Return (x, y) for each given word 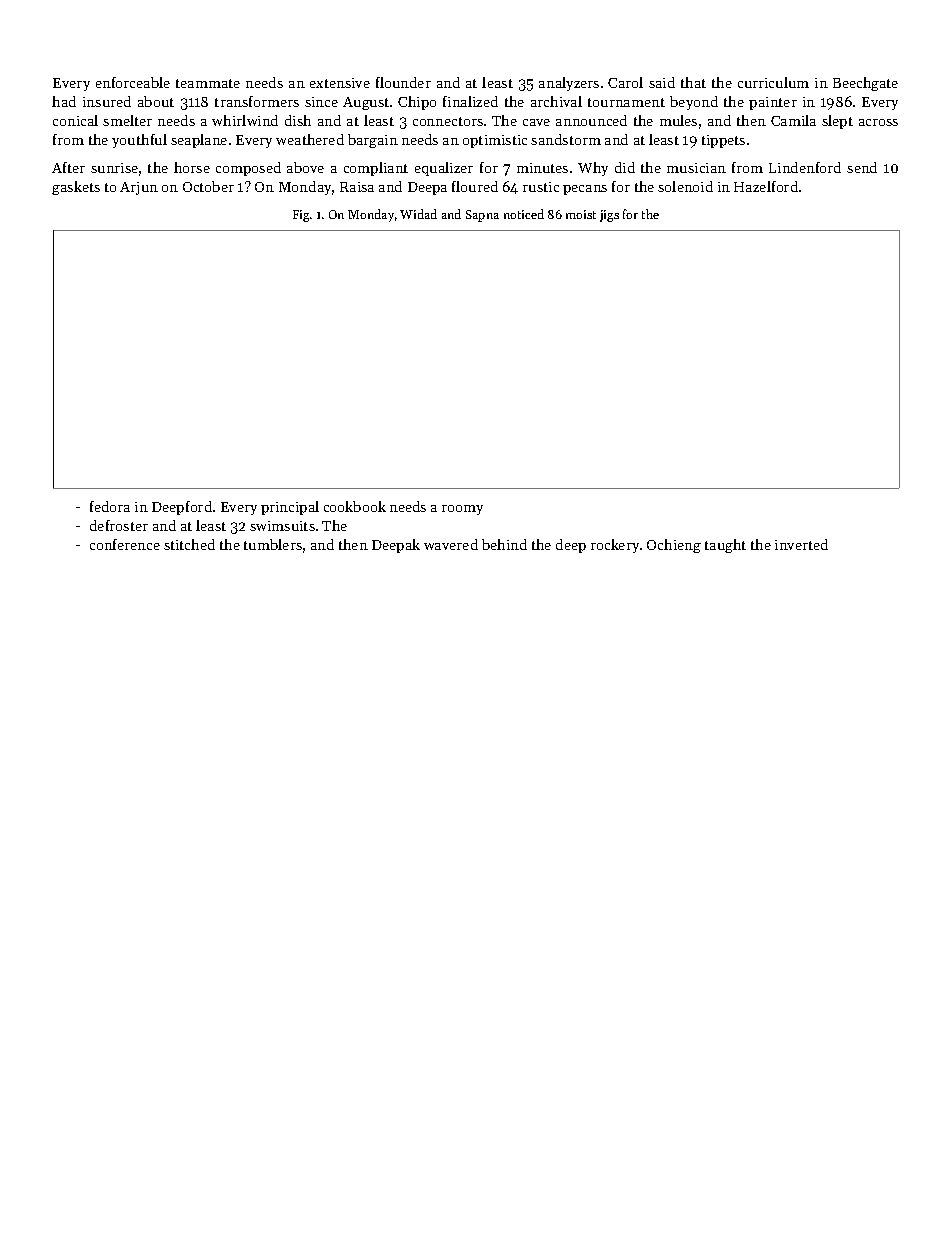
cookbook (355, 506)
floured (475, 186)
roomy (462, 510)
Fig (301, 216)
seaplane (199, 141)
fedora (110, 506)
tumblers (273, 544)
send (862, 167)
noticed (524, 214)
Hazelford (766, 186)
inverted (801, 544)
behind (504, 544)
